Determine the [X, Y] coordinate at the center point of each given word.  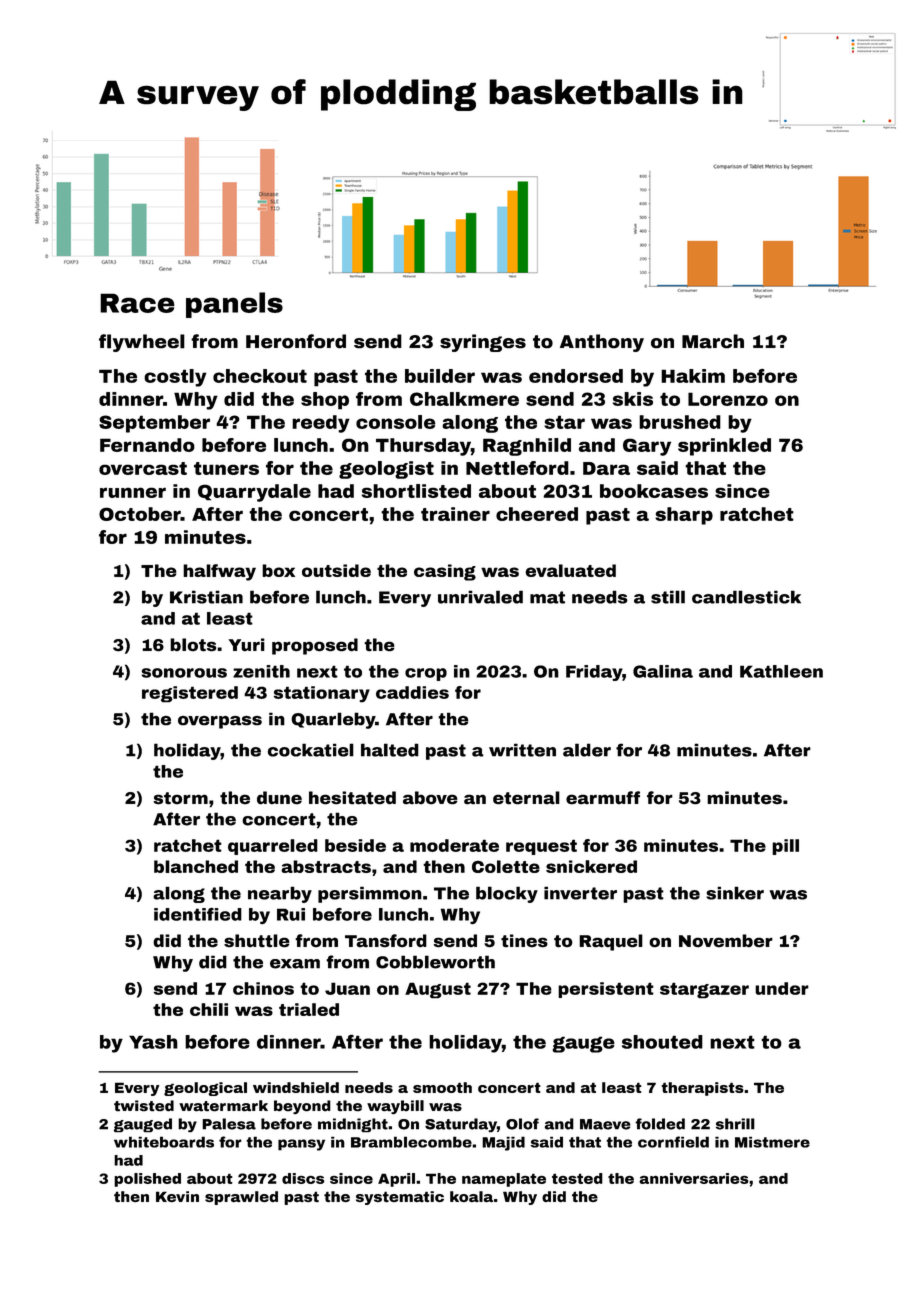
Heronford [296, 341]
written [522, 750]
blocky [507, 894]
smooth [442, 1087]
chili [209, 1009]
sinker [735, 893]
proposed [315, 646]
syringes [483, 343]
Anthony [602, 343]
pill [785, 847]
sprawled [241, 1198]
